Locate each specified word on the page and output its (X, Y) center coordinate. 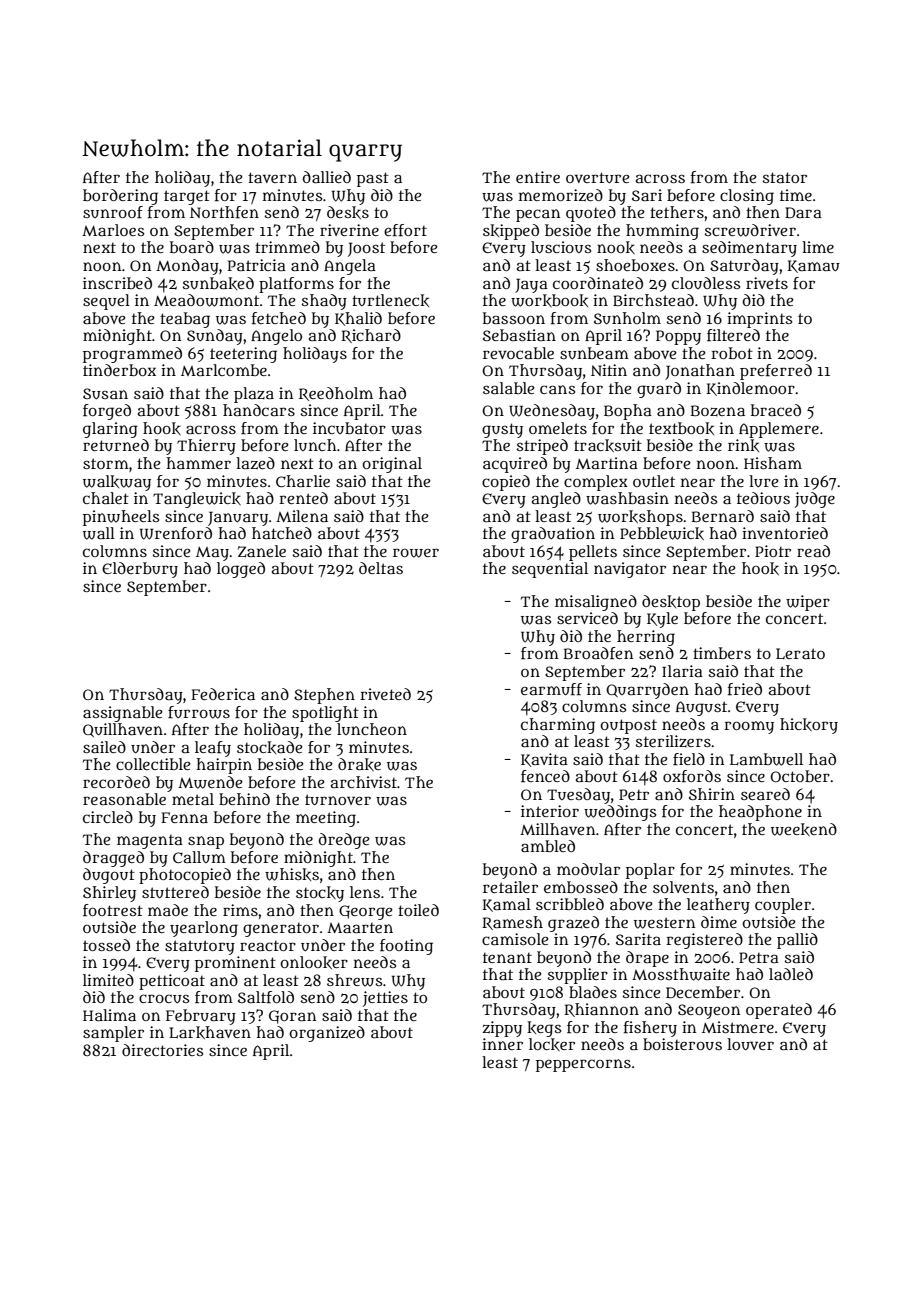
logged (241, 570)
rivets (767, 283)
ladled (791, 974)
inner (502, 1044)
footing (406, 947)
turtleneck (390, 300)
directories (162, 1050)
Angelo (276, 337)
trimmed (287, 247)
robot (732, 353)
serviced (587, 618)
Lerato (800, 653)
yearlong (204, 929)
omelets (558, 428)
